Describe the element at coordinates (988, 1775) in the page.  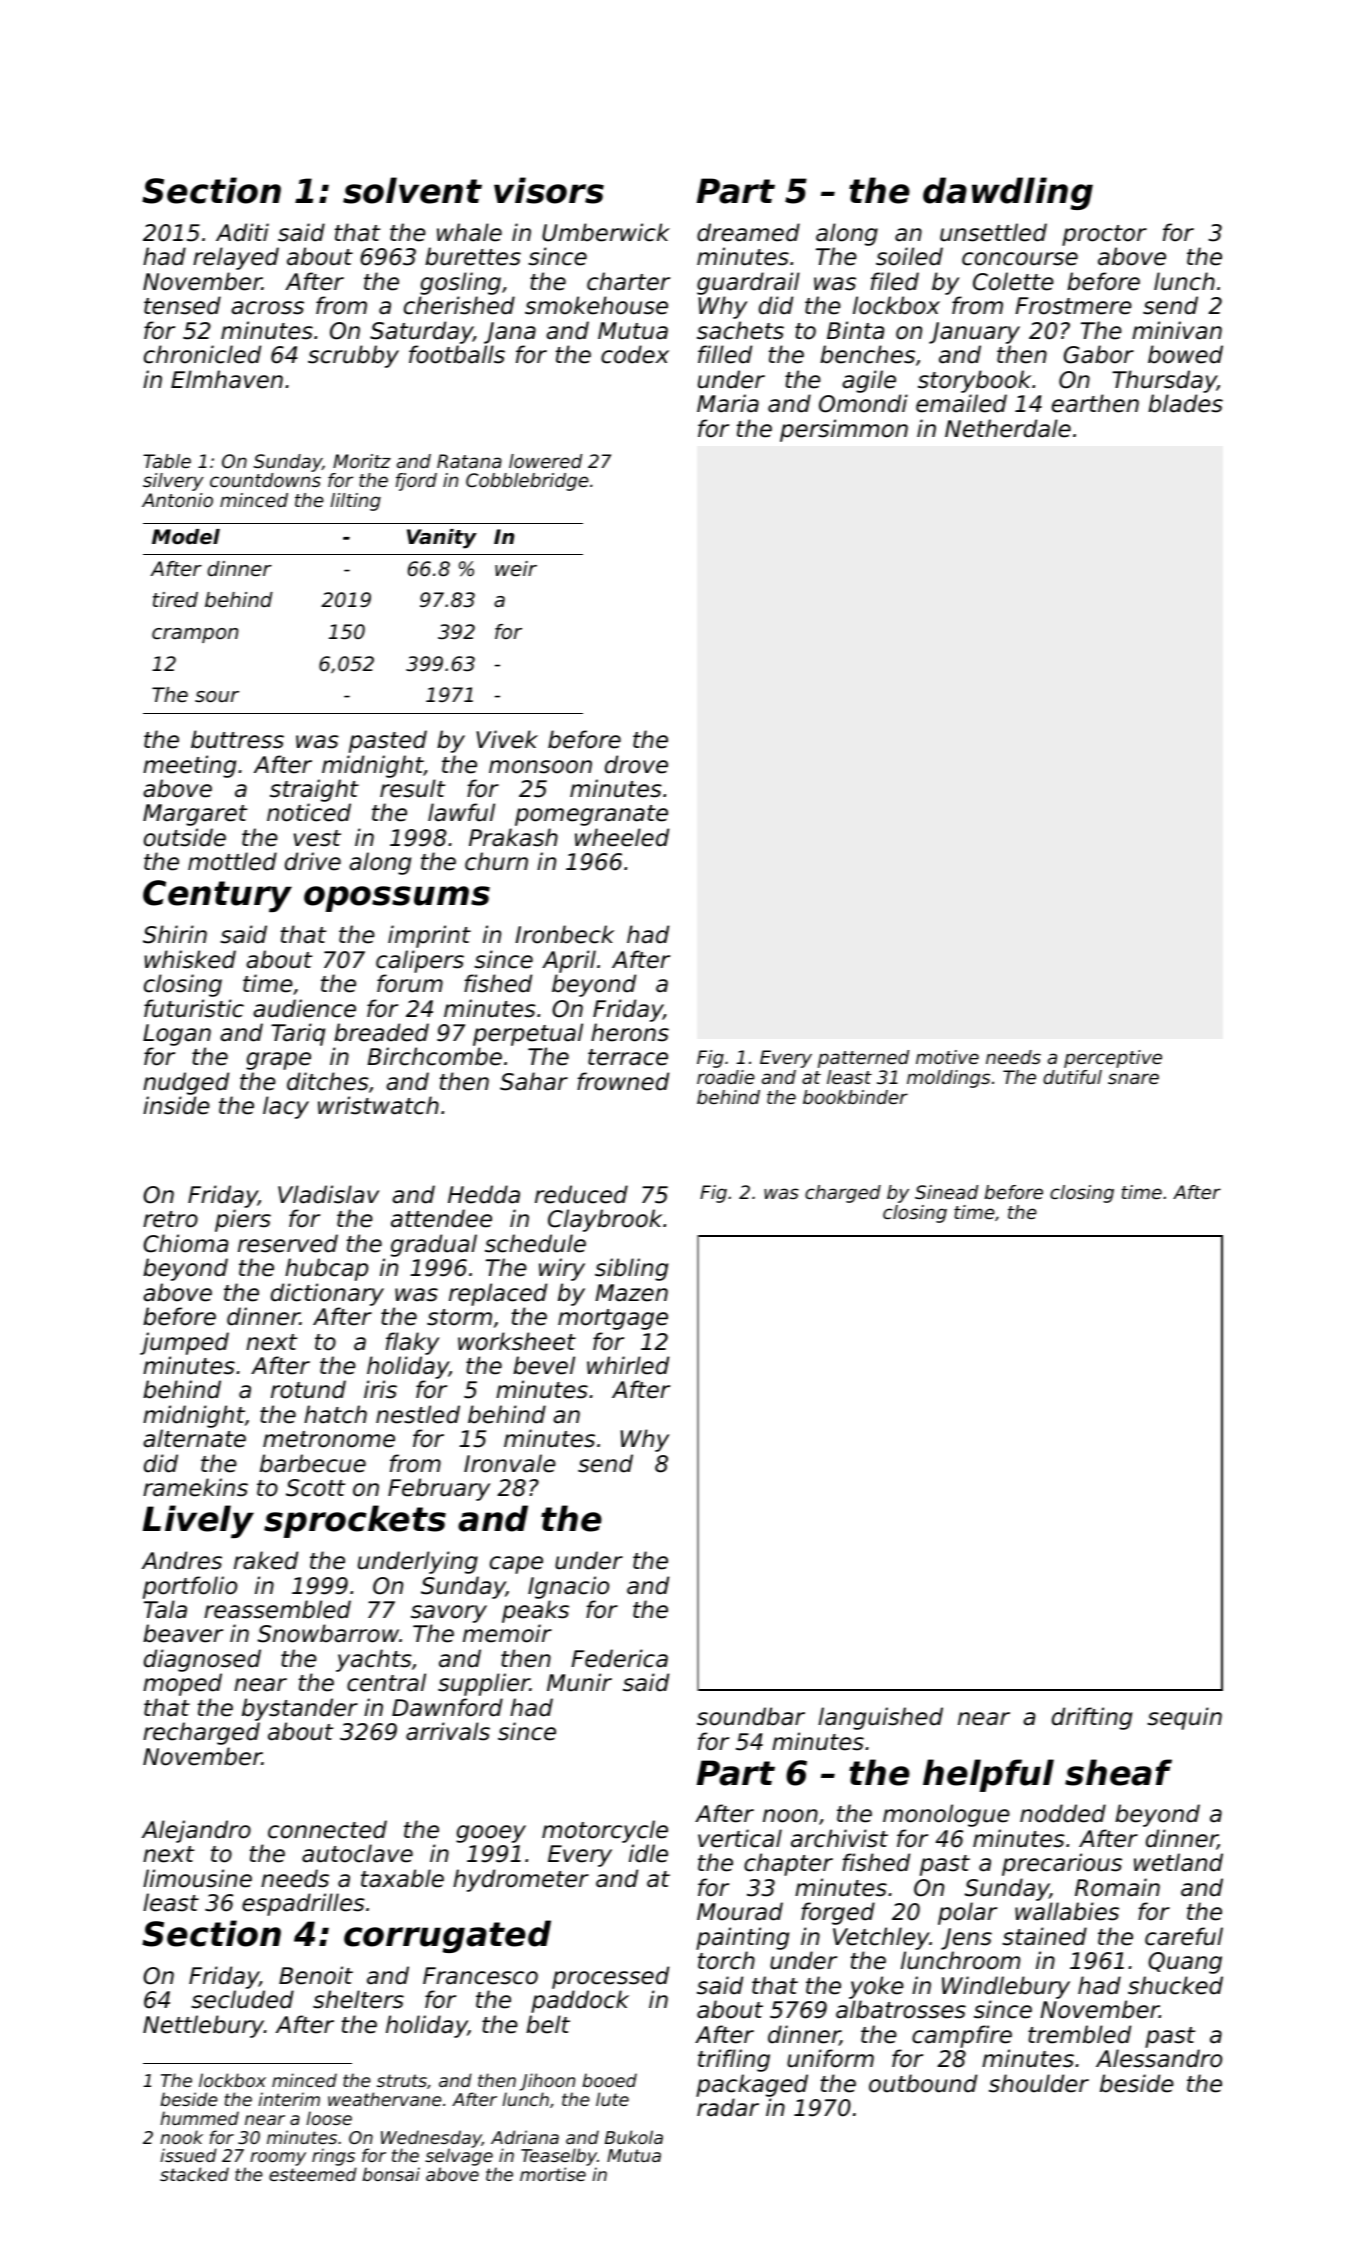
I see `helpful` at that location.
